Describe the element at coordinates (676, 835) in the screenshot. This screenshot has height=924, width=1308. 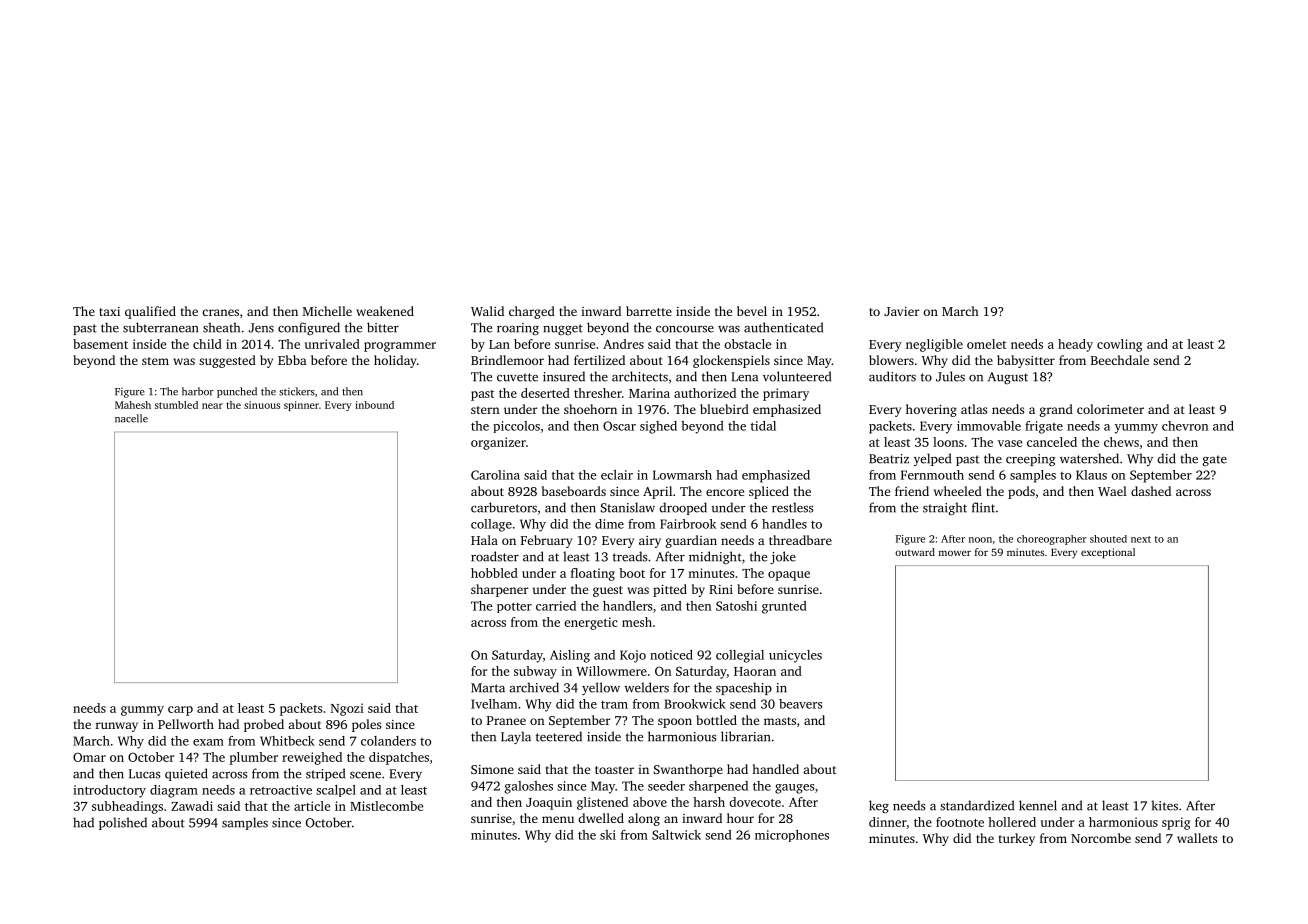
I see `Saltwick` at that location.
